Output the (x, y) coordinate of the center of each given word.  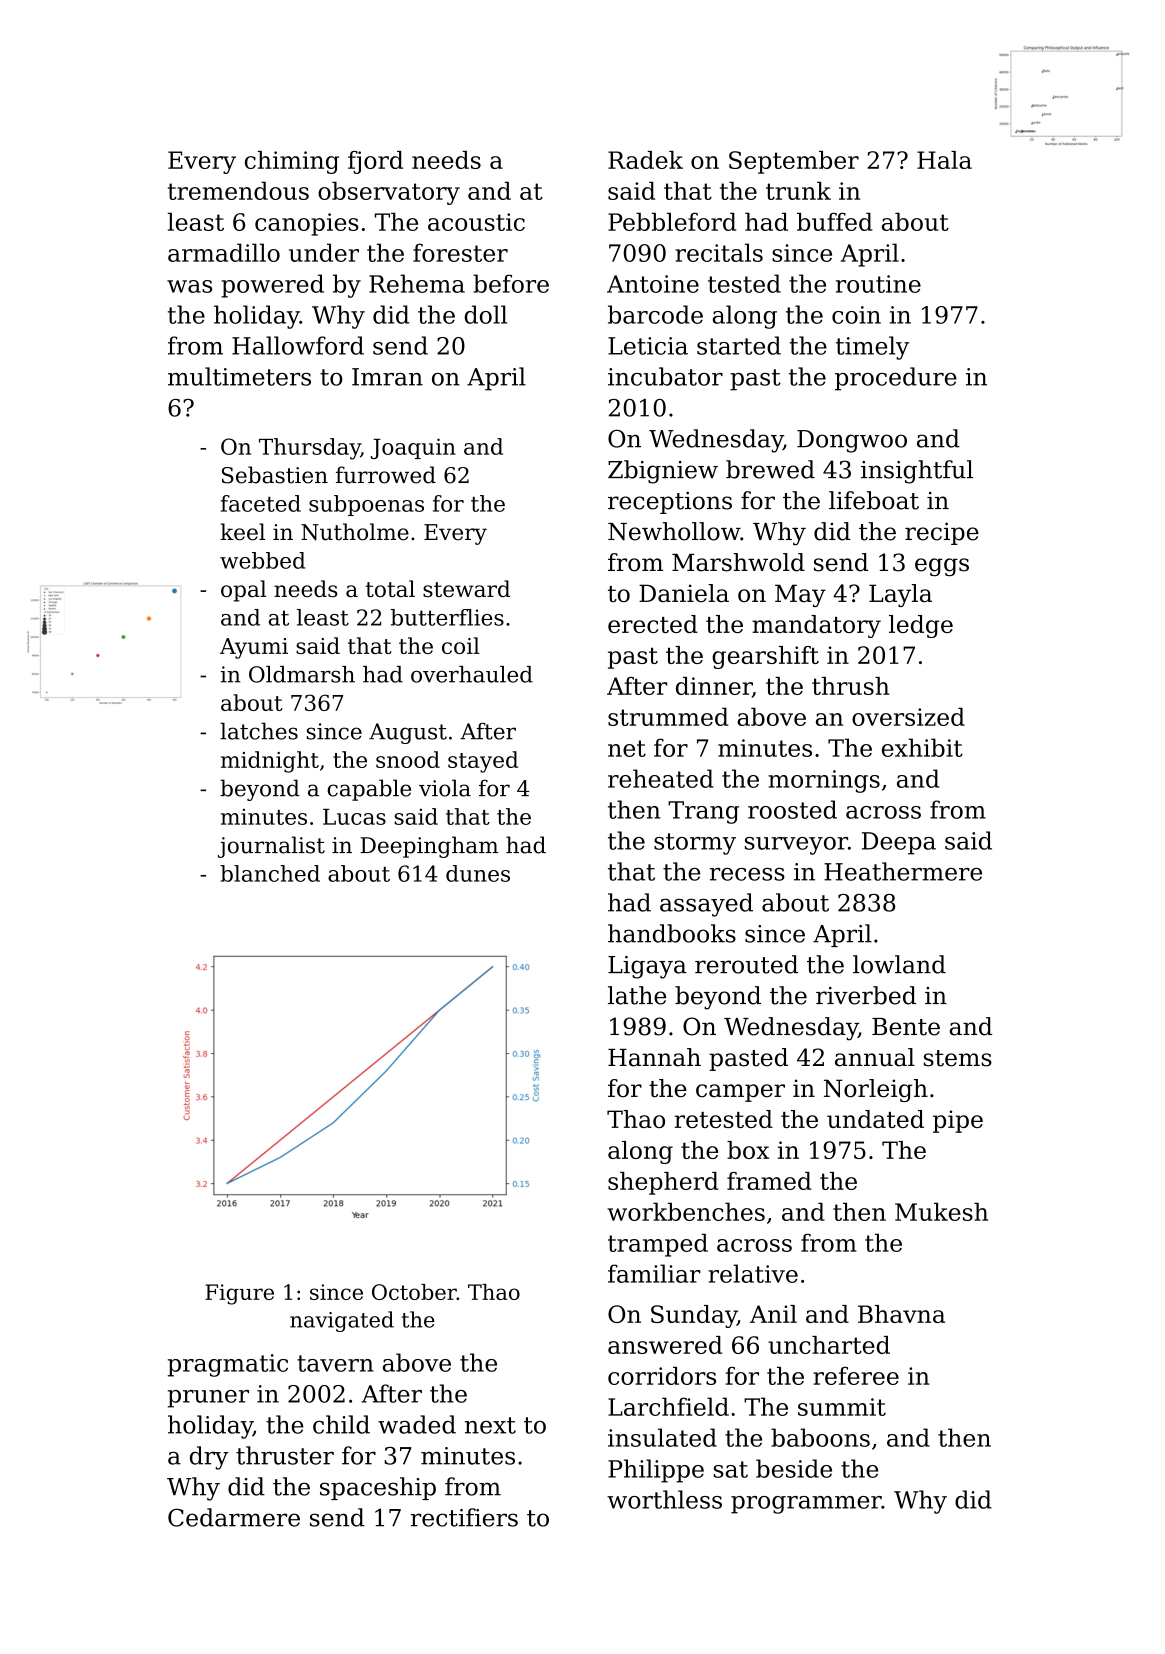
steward (466, 588)
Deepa (899, 843)
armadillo (224, 252)
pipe (958, 1121)
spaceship (378, 1488)
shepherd (663, 1183)
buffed (835, 221)
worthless (664, 1499)
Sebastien (275, 475)
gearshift (765, 657)
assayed (706, 905)
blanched (270, 873)
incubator (665, 376)
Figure (239, 1294)
